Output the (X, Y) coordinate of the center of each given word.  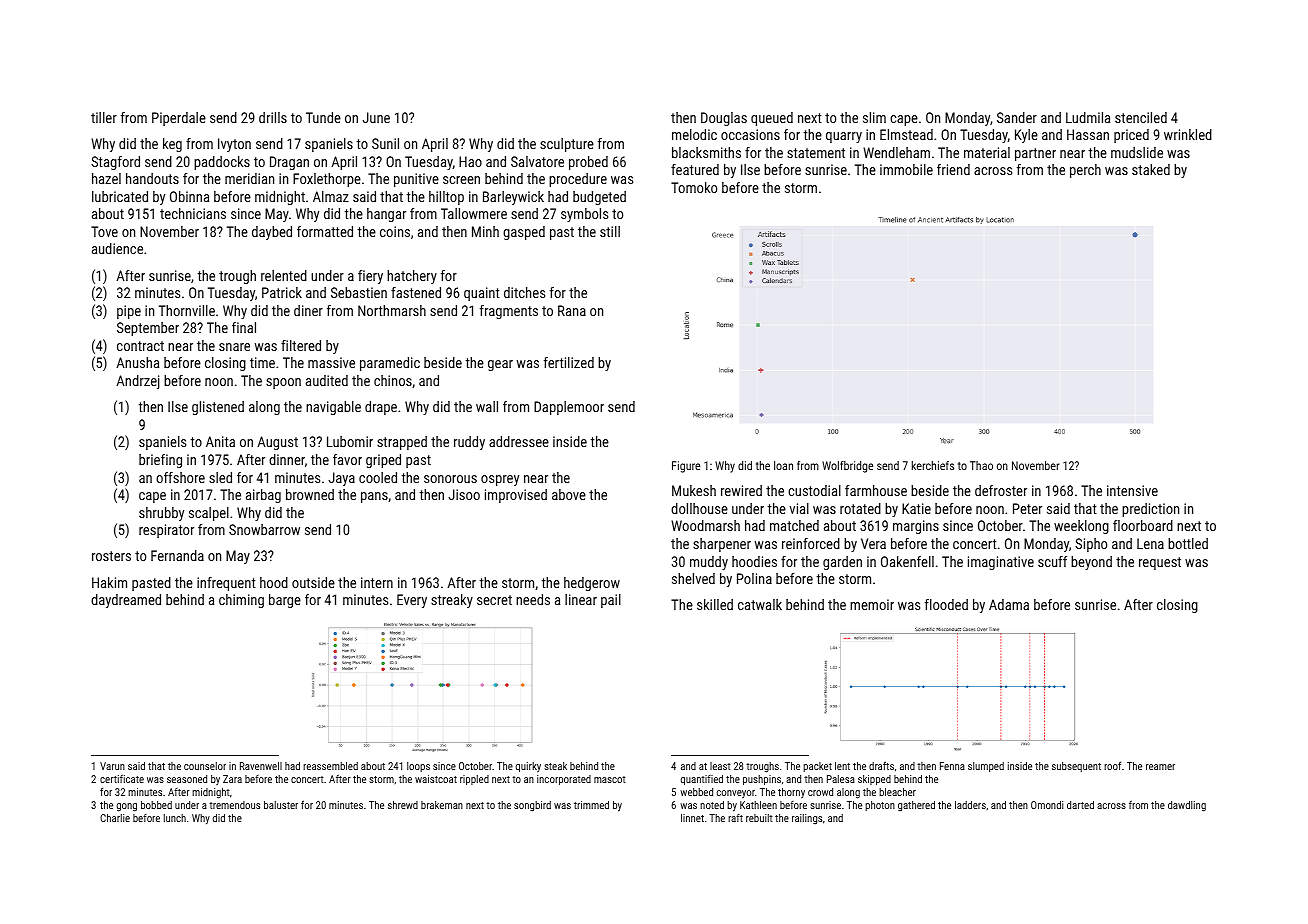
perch (1085, 171)
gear (500, 365)
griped (383, 461)
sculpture (567, 145)
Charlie (115, 818)
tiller (104, 117)
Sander (1017, 117)
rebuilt (759, 818)
